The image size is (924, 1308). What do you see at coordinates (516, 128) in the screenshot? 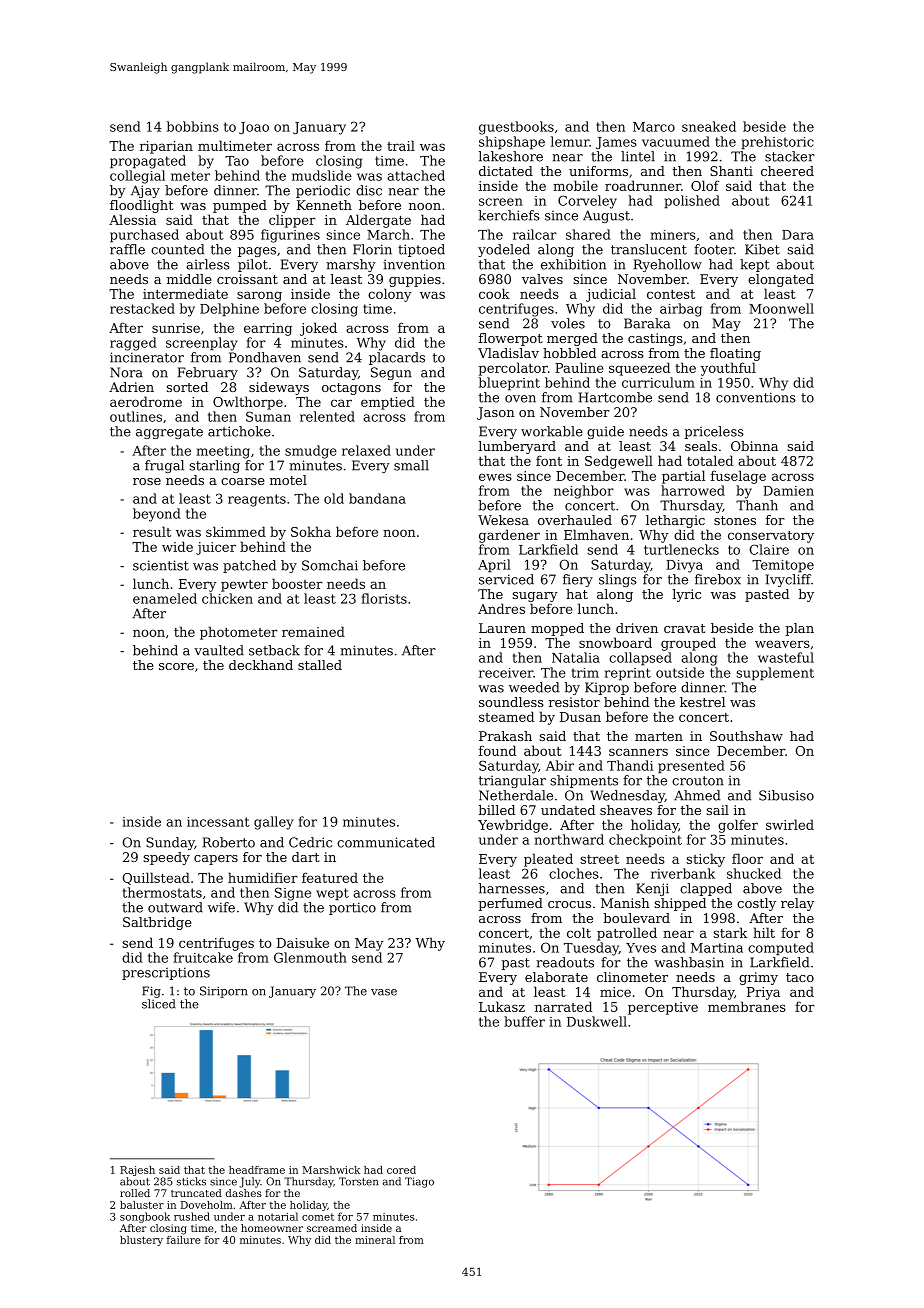
I see `guestbooks` at bounding box center [516, 128].
